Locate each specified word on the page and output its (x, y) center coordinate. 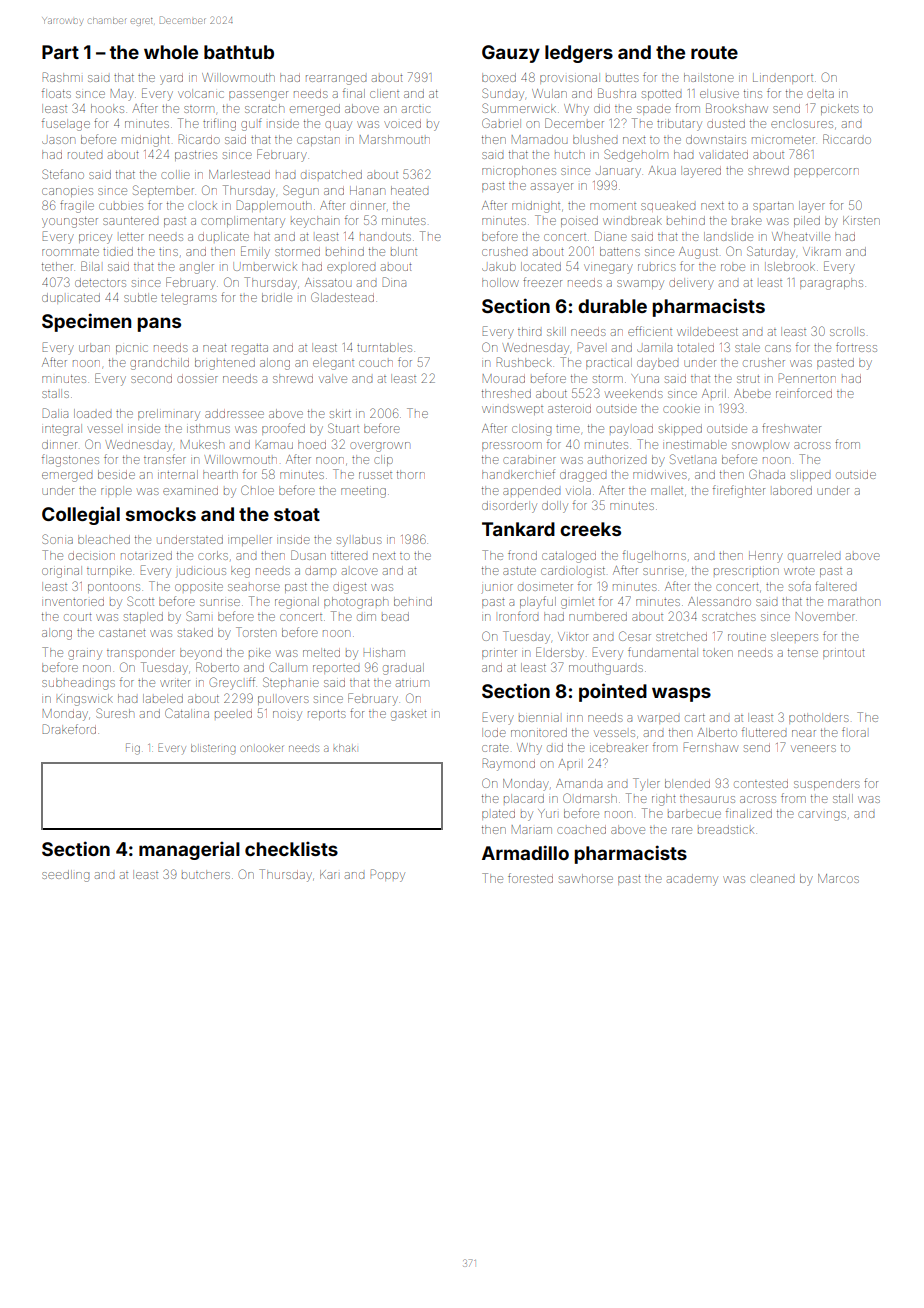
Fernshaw (711, 747)
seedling (65, 876)
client (384, 93)
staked (195, 632)
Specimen (86, 322)
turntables (384, 347)
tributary (679, 125)
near (804, 733)
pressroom (512, 446)
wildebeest (707, 331)
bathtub (239, 52)
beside (116, 474)
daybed (657, 364)
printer (499, 654)
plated (498, 815)
